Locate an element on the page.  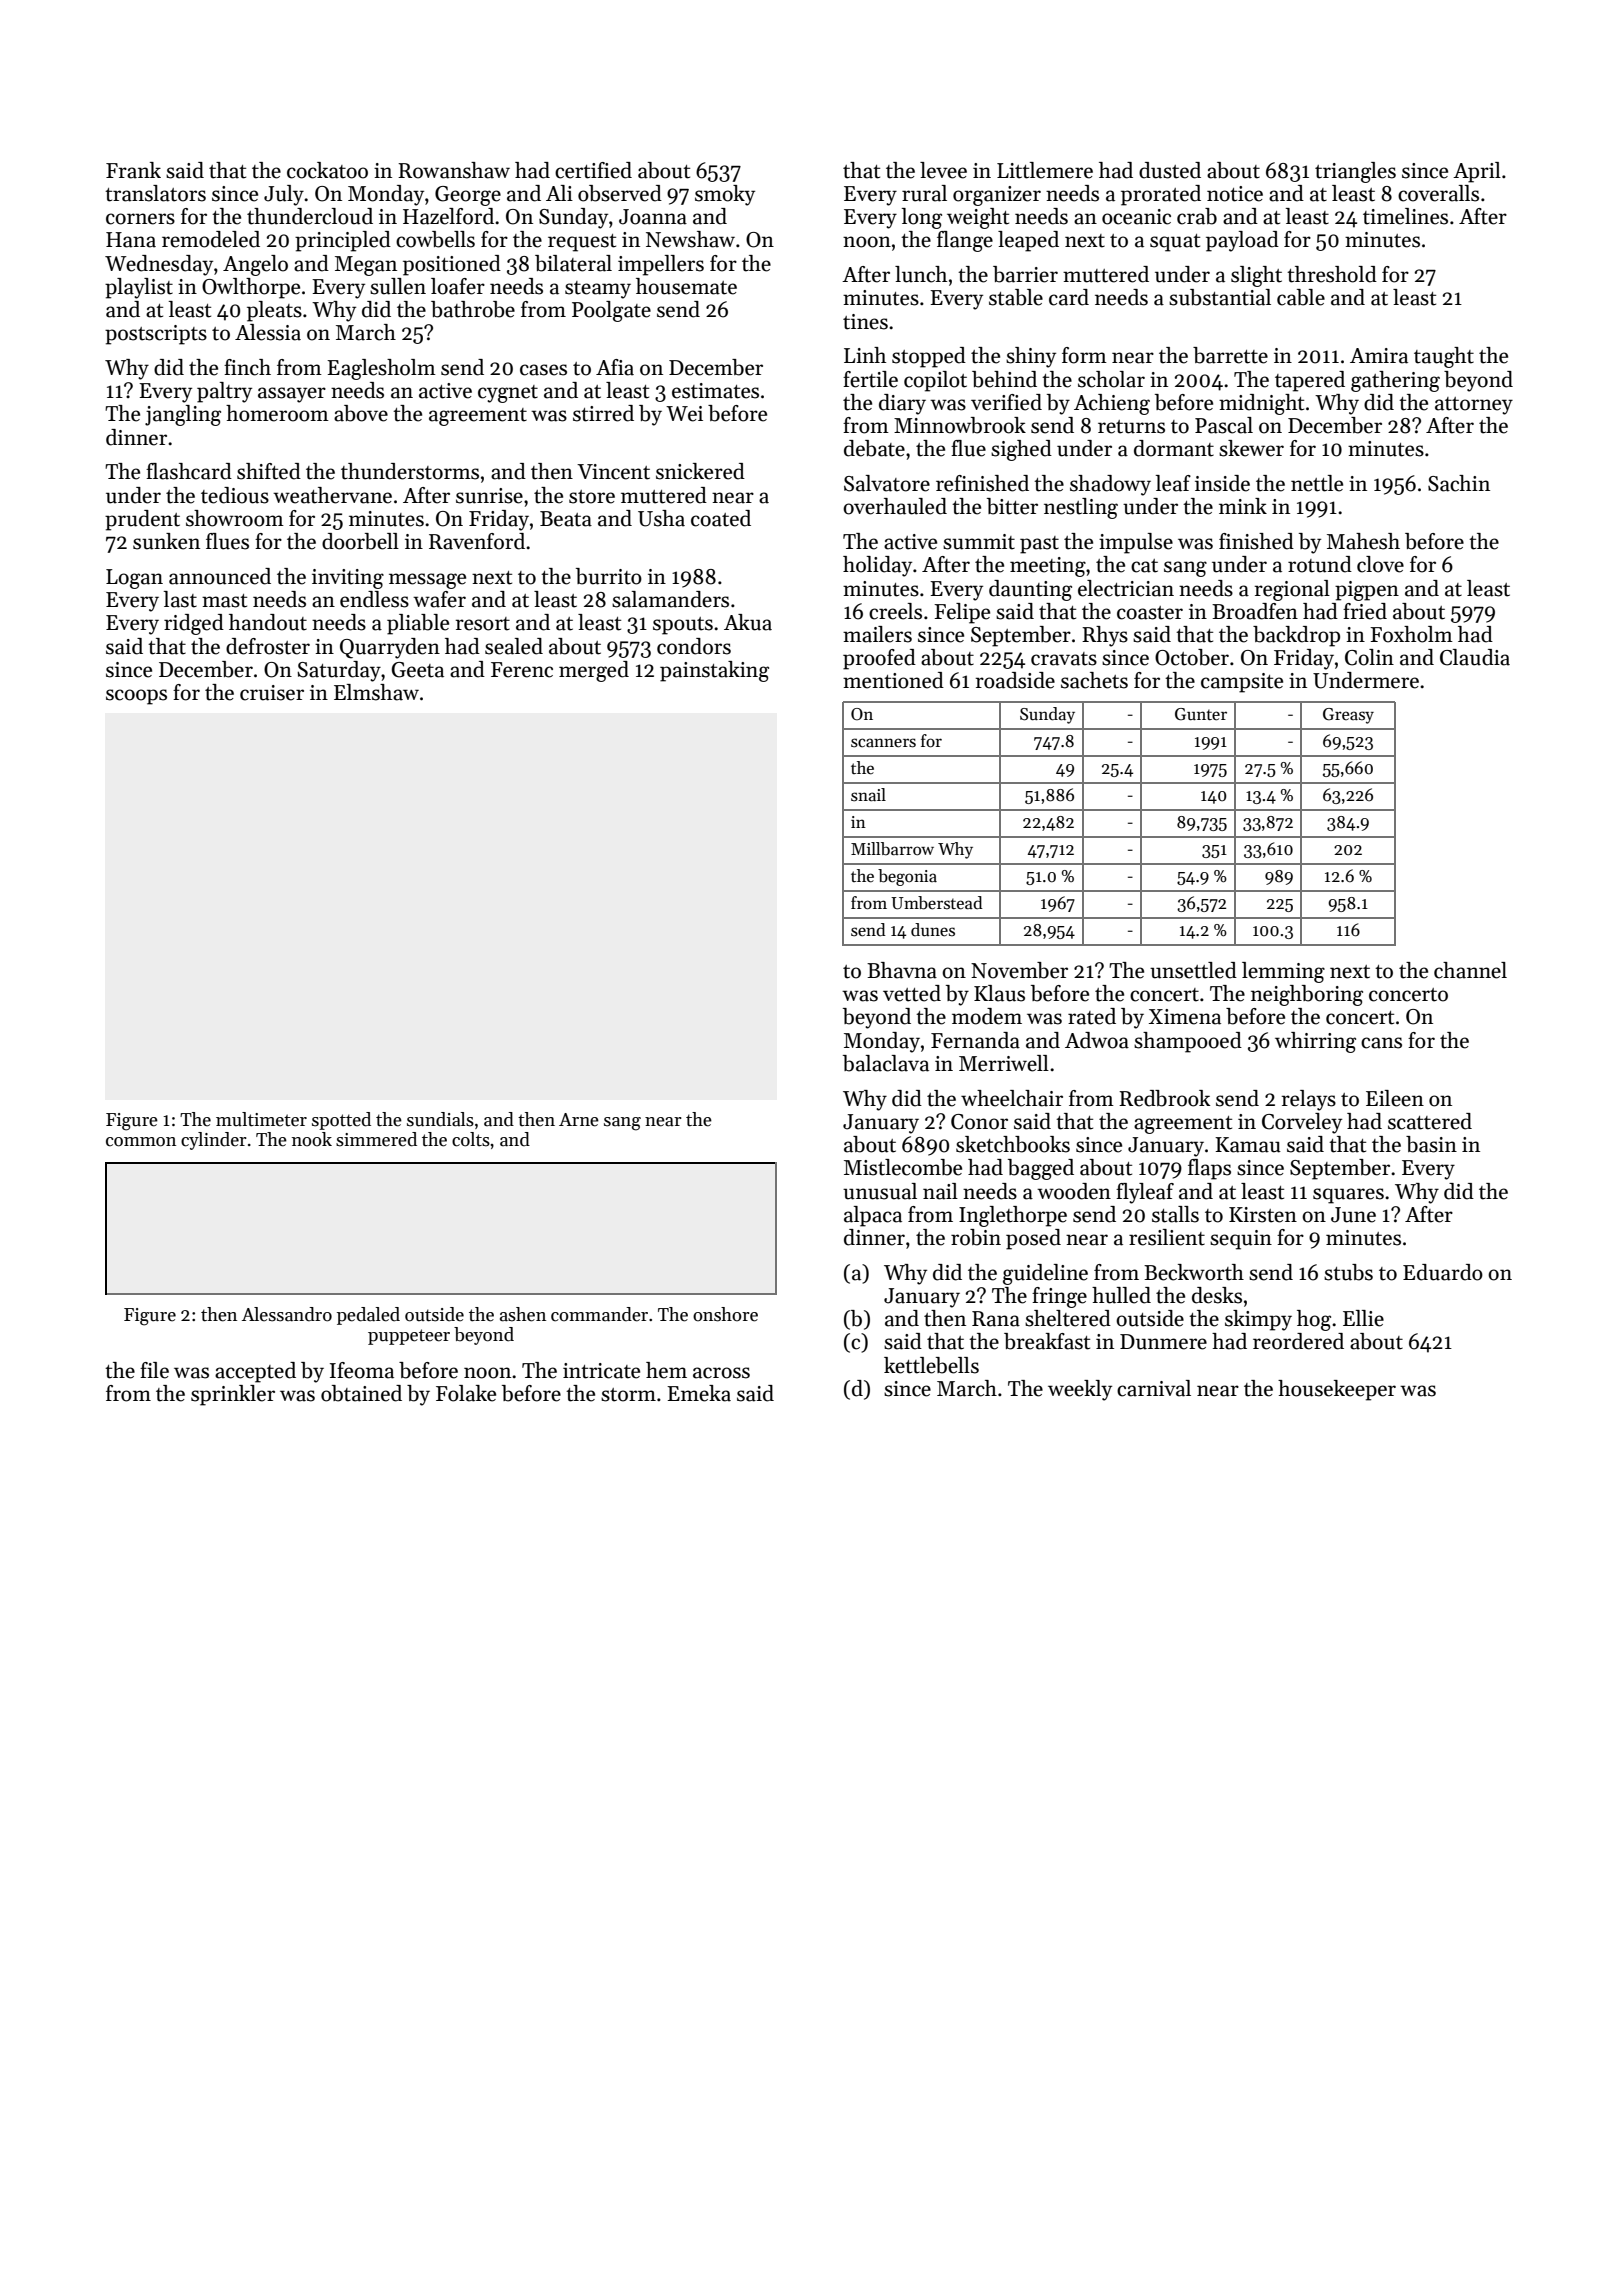
Foxholm is located at coordinates (1411, 634).
